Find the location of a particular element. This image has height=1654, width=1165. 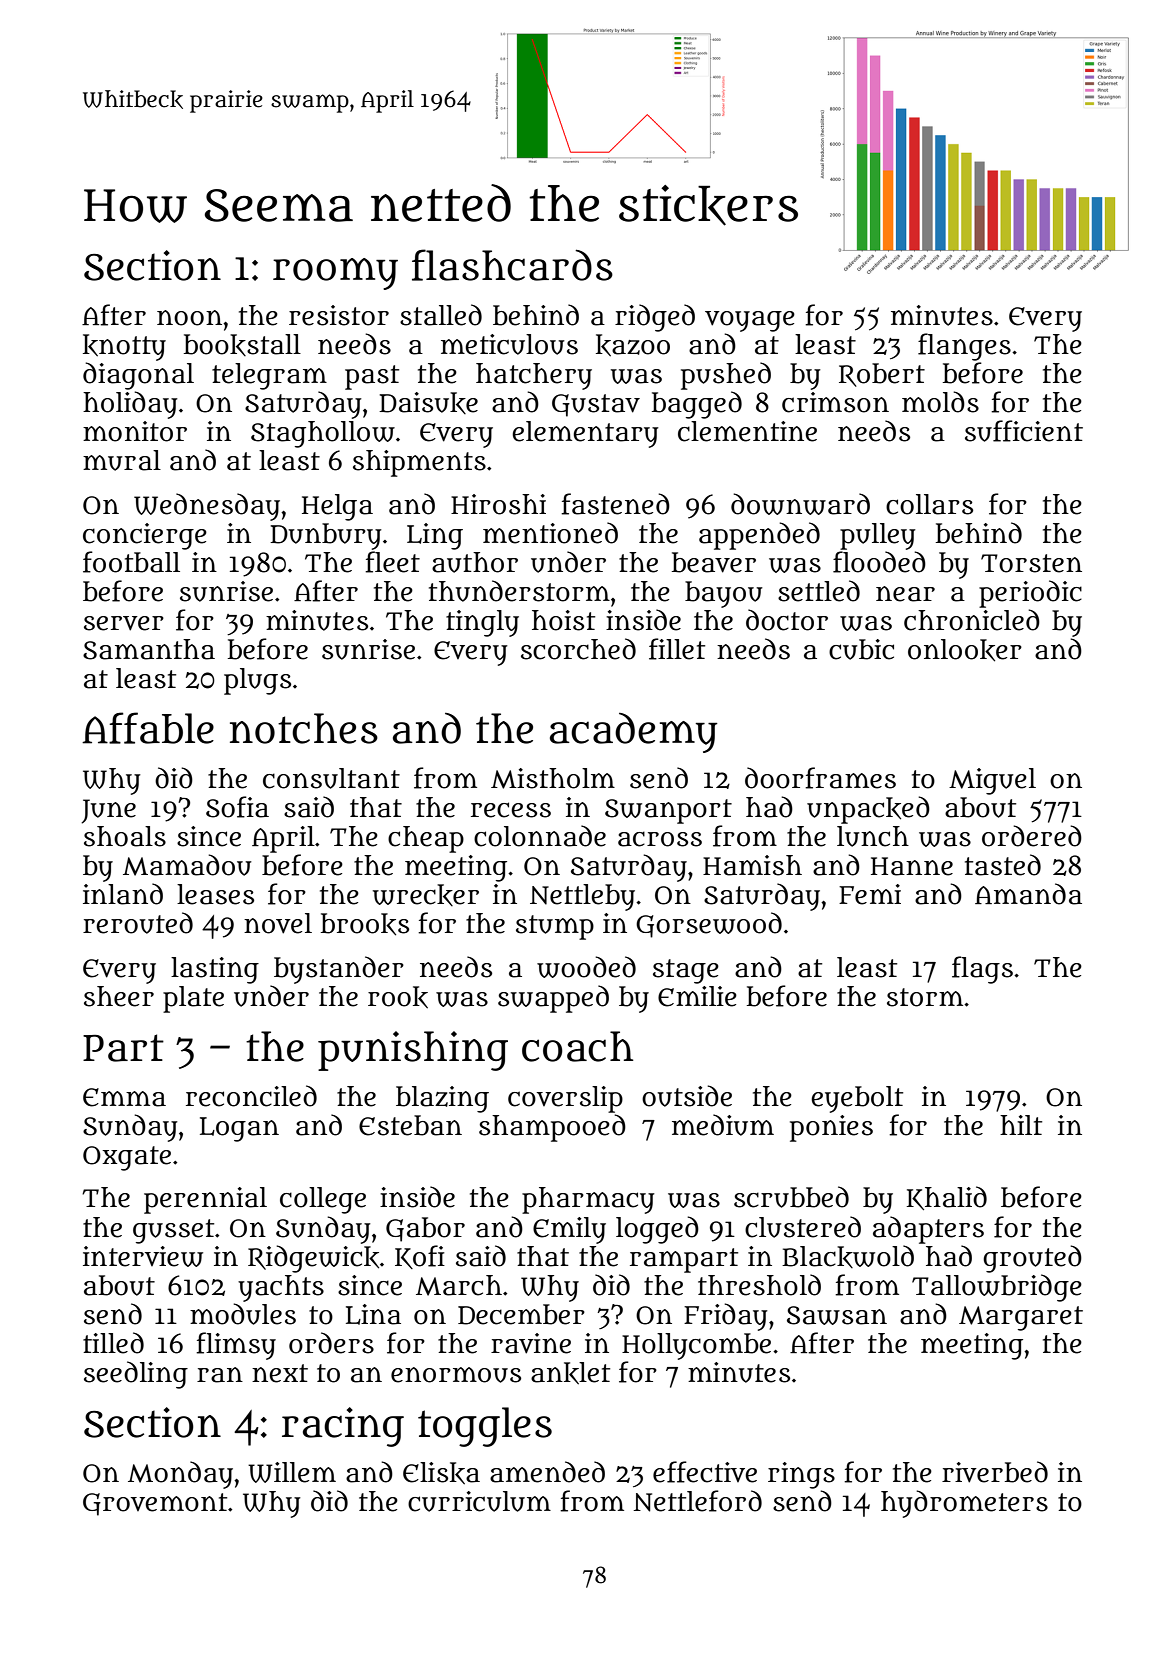

knotty is located at coordinates (124, 347).
